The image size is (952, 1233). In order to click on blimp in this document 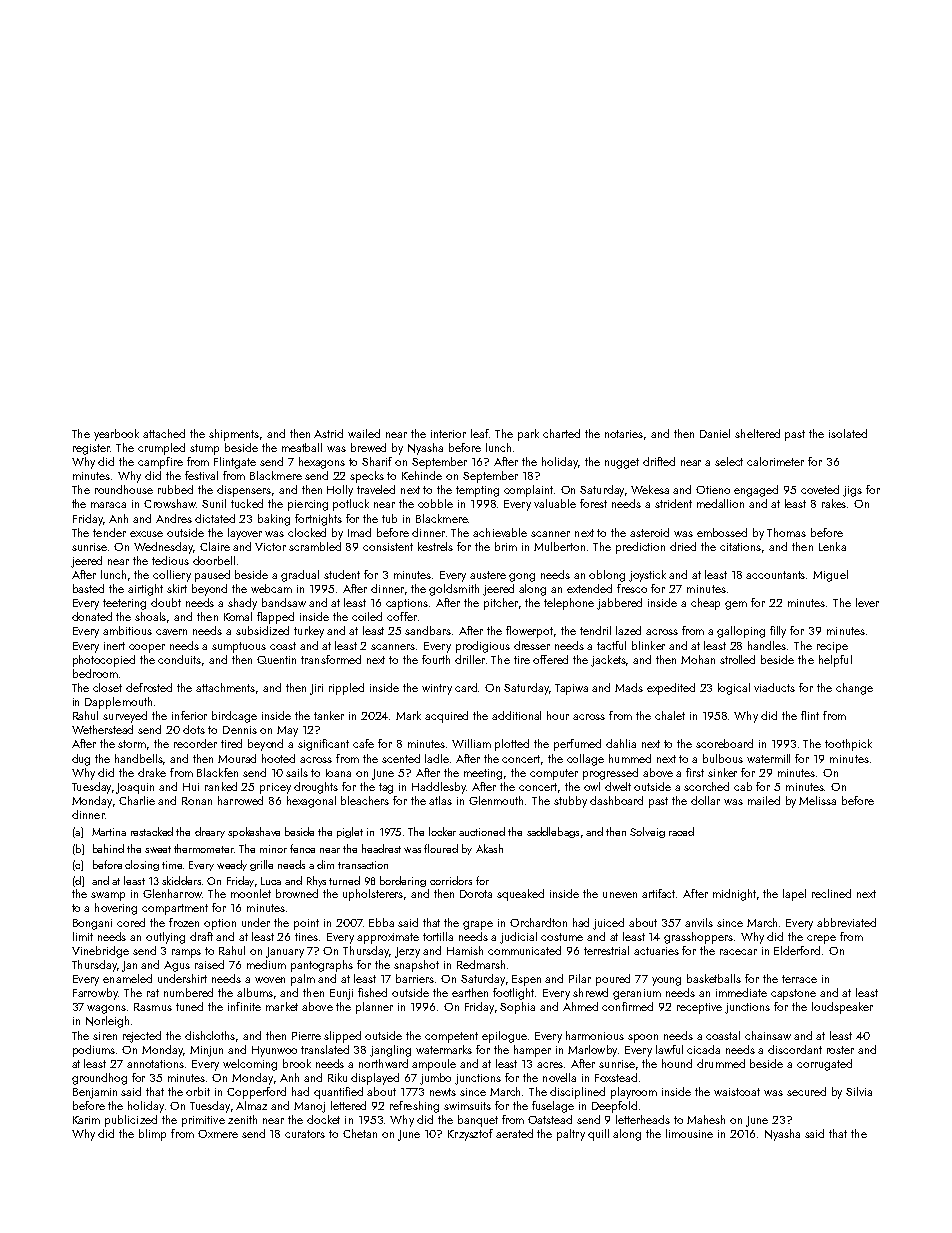, I will do `click(152, 1135)`.
